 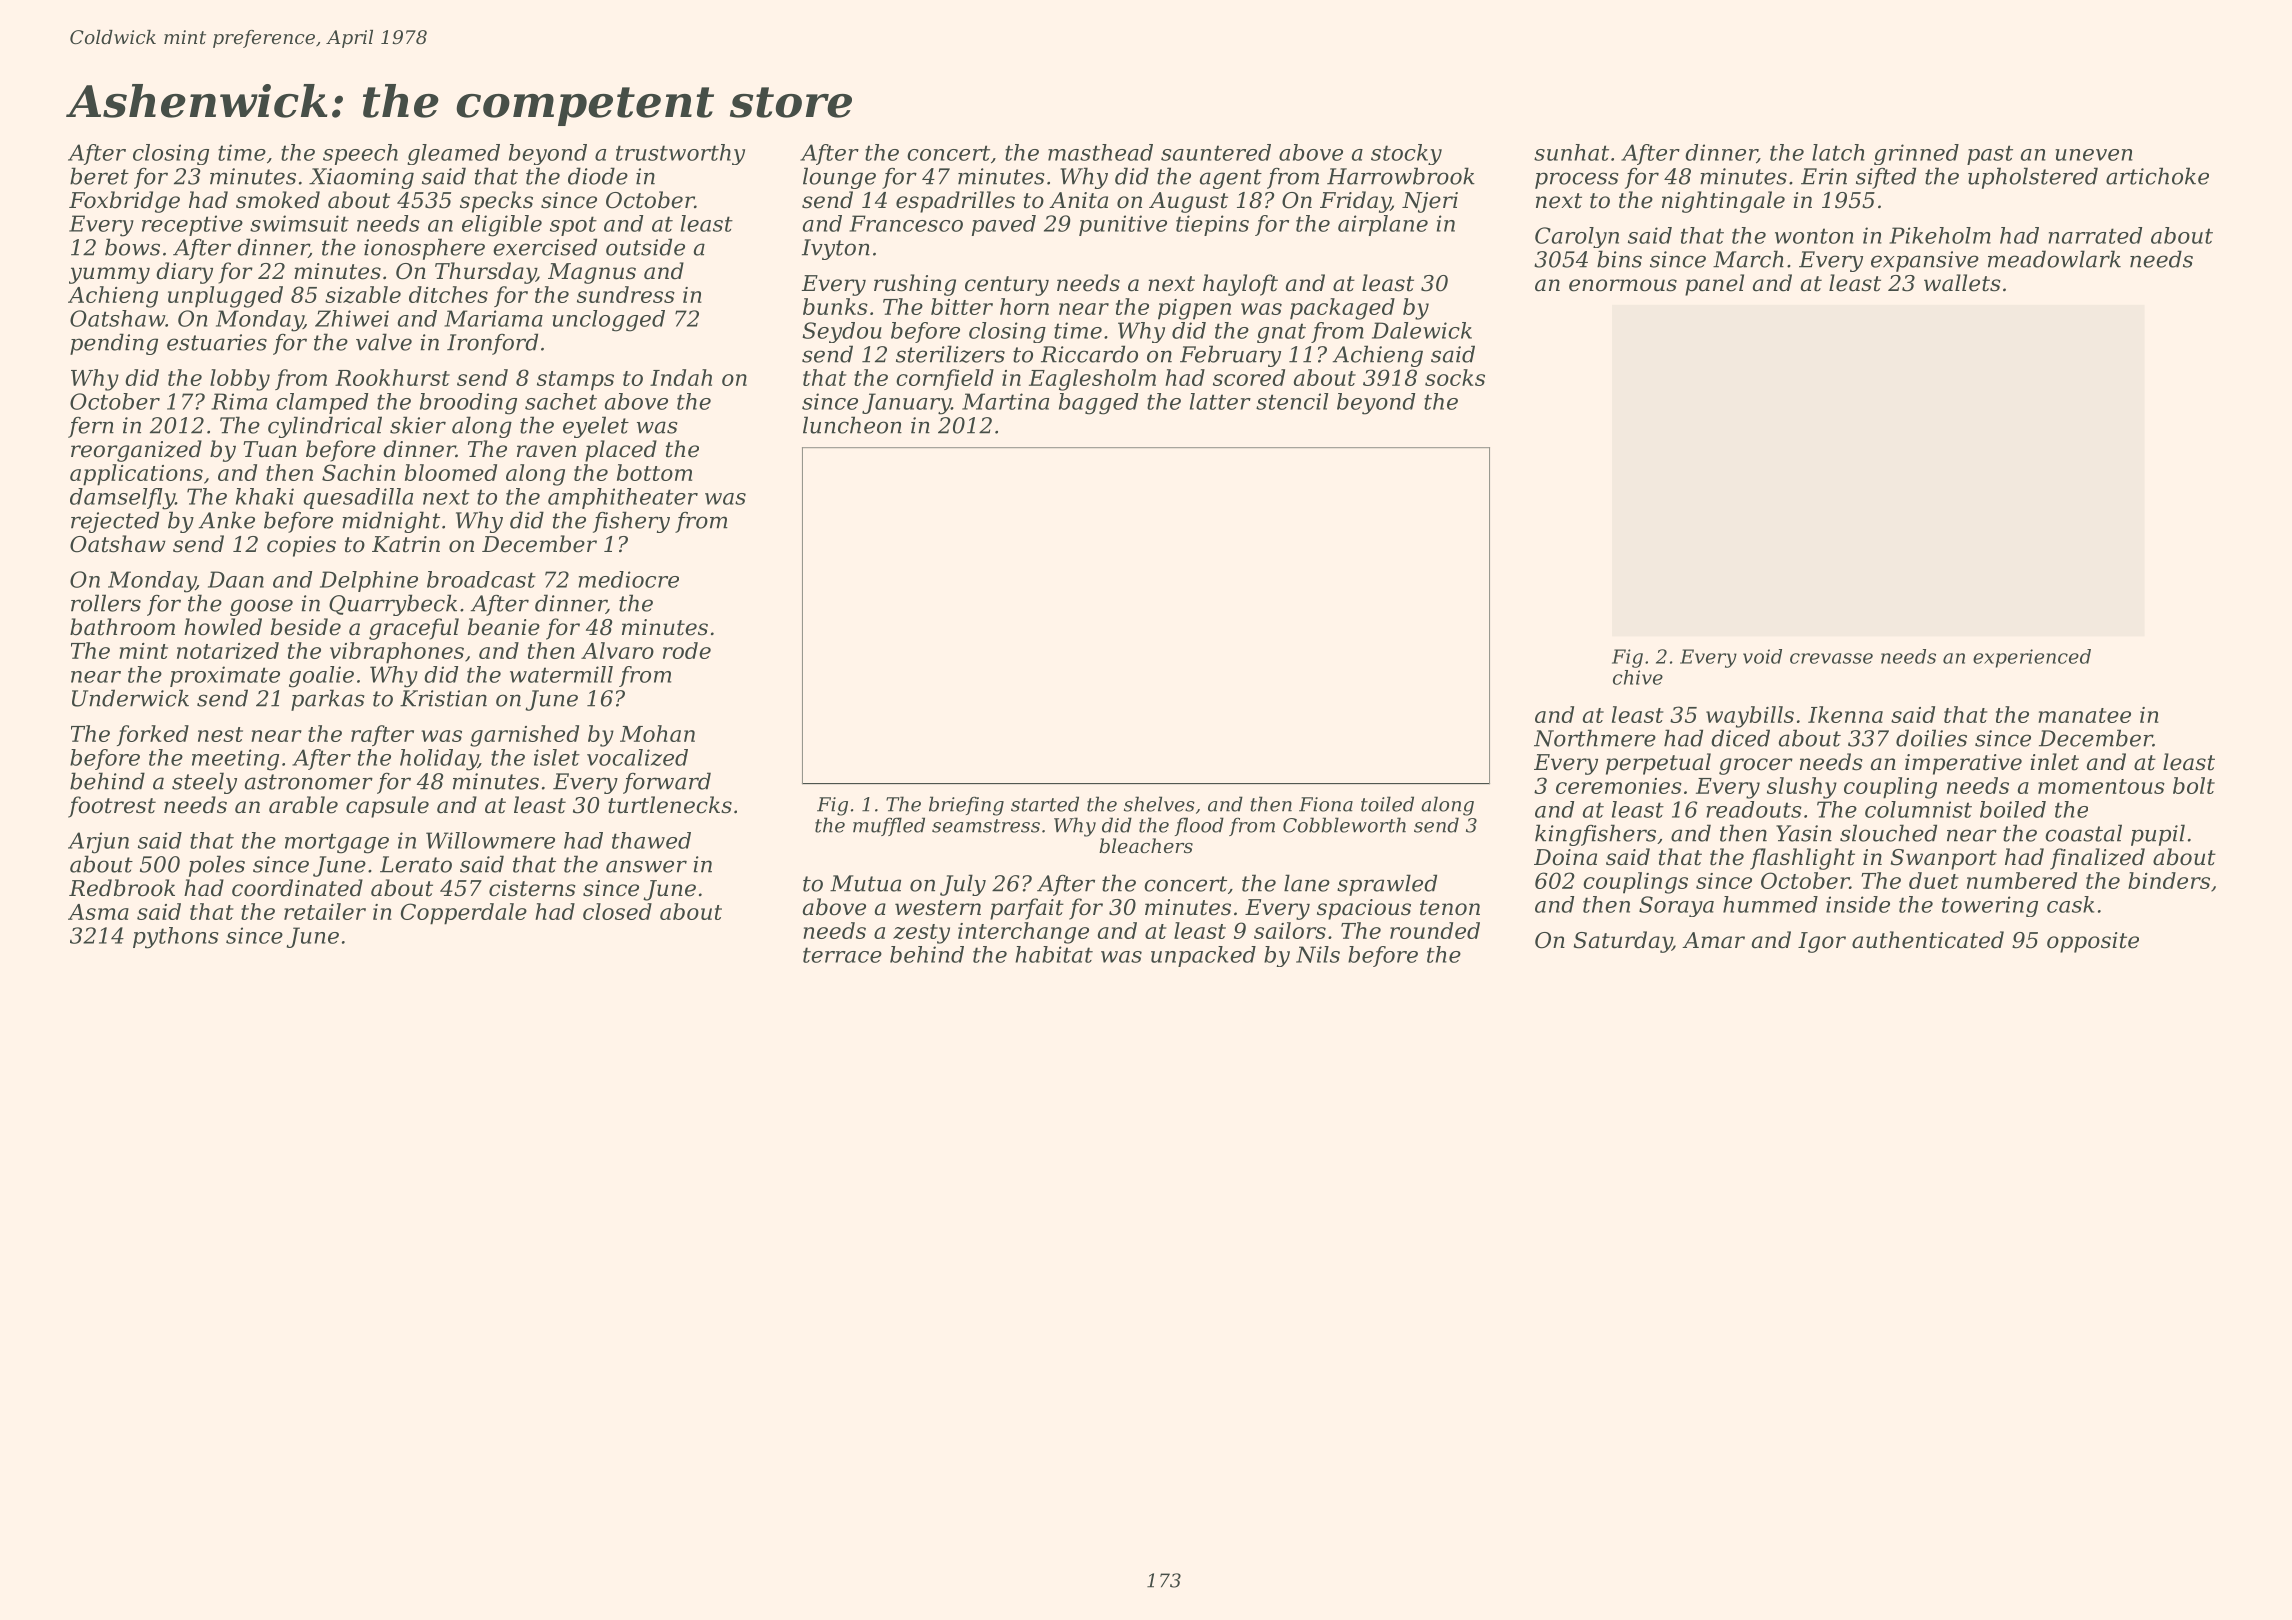 What do you see at coordinates (1831, 658) in the image?
I see `crevasse` at bounding box center [1831, 658].
